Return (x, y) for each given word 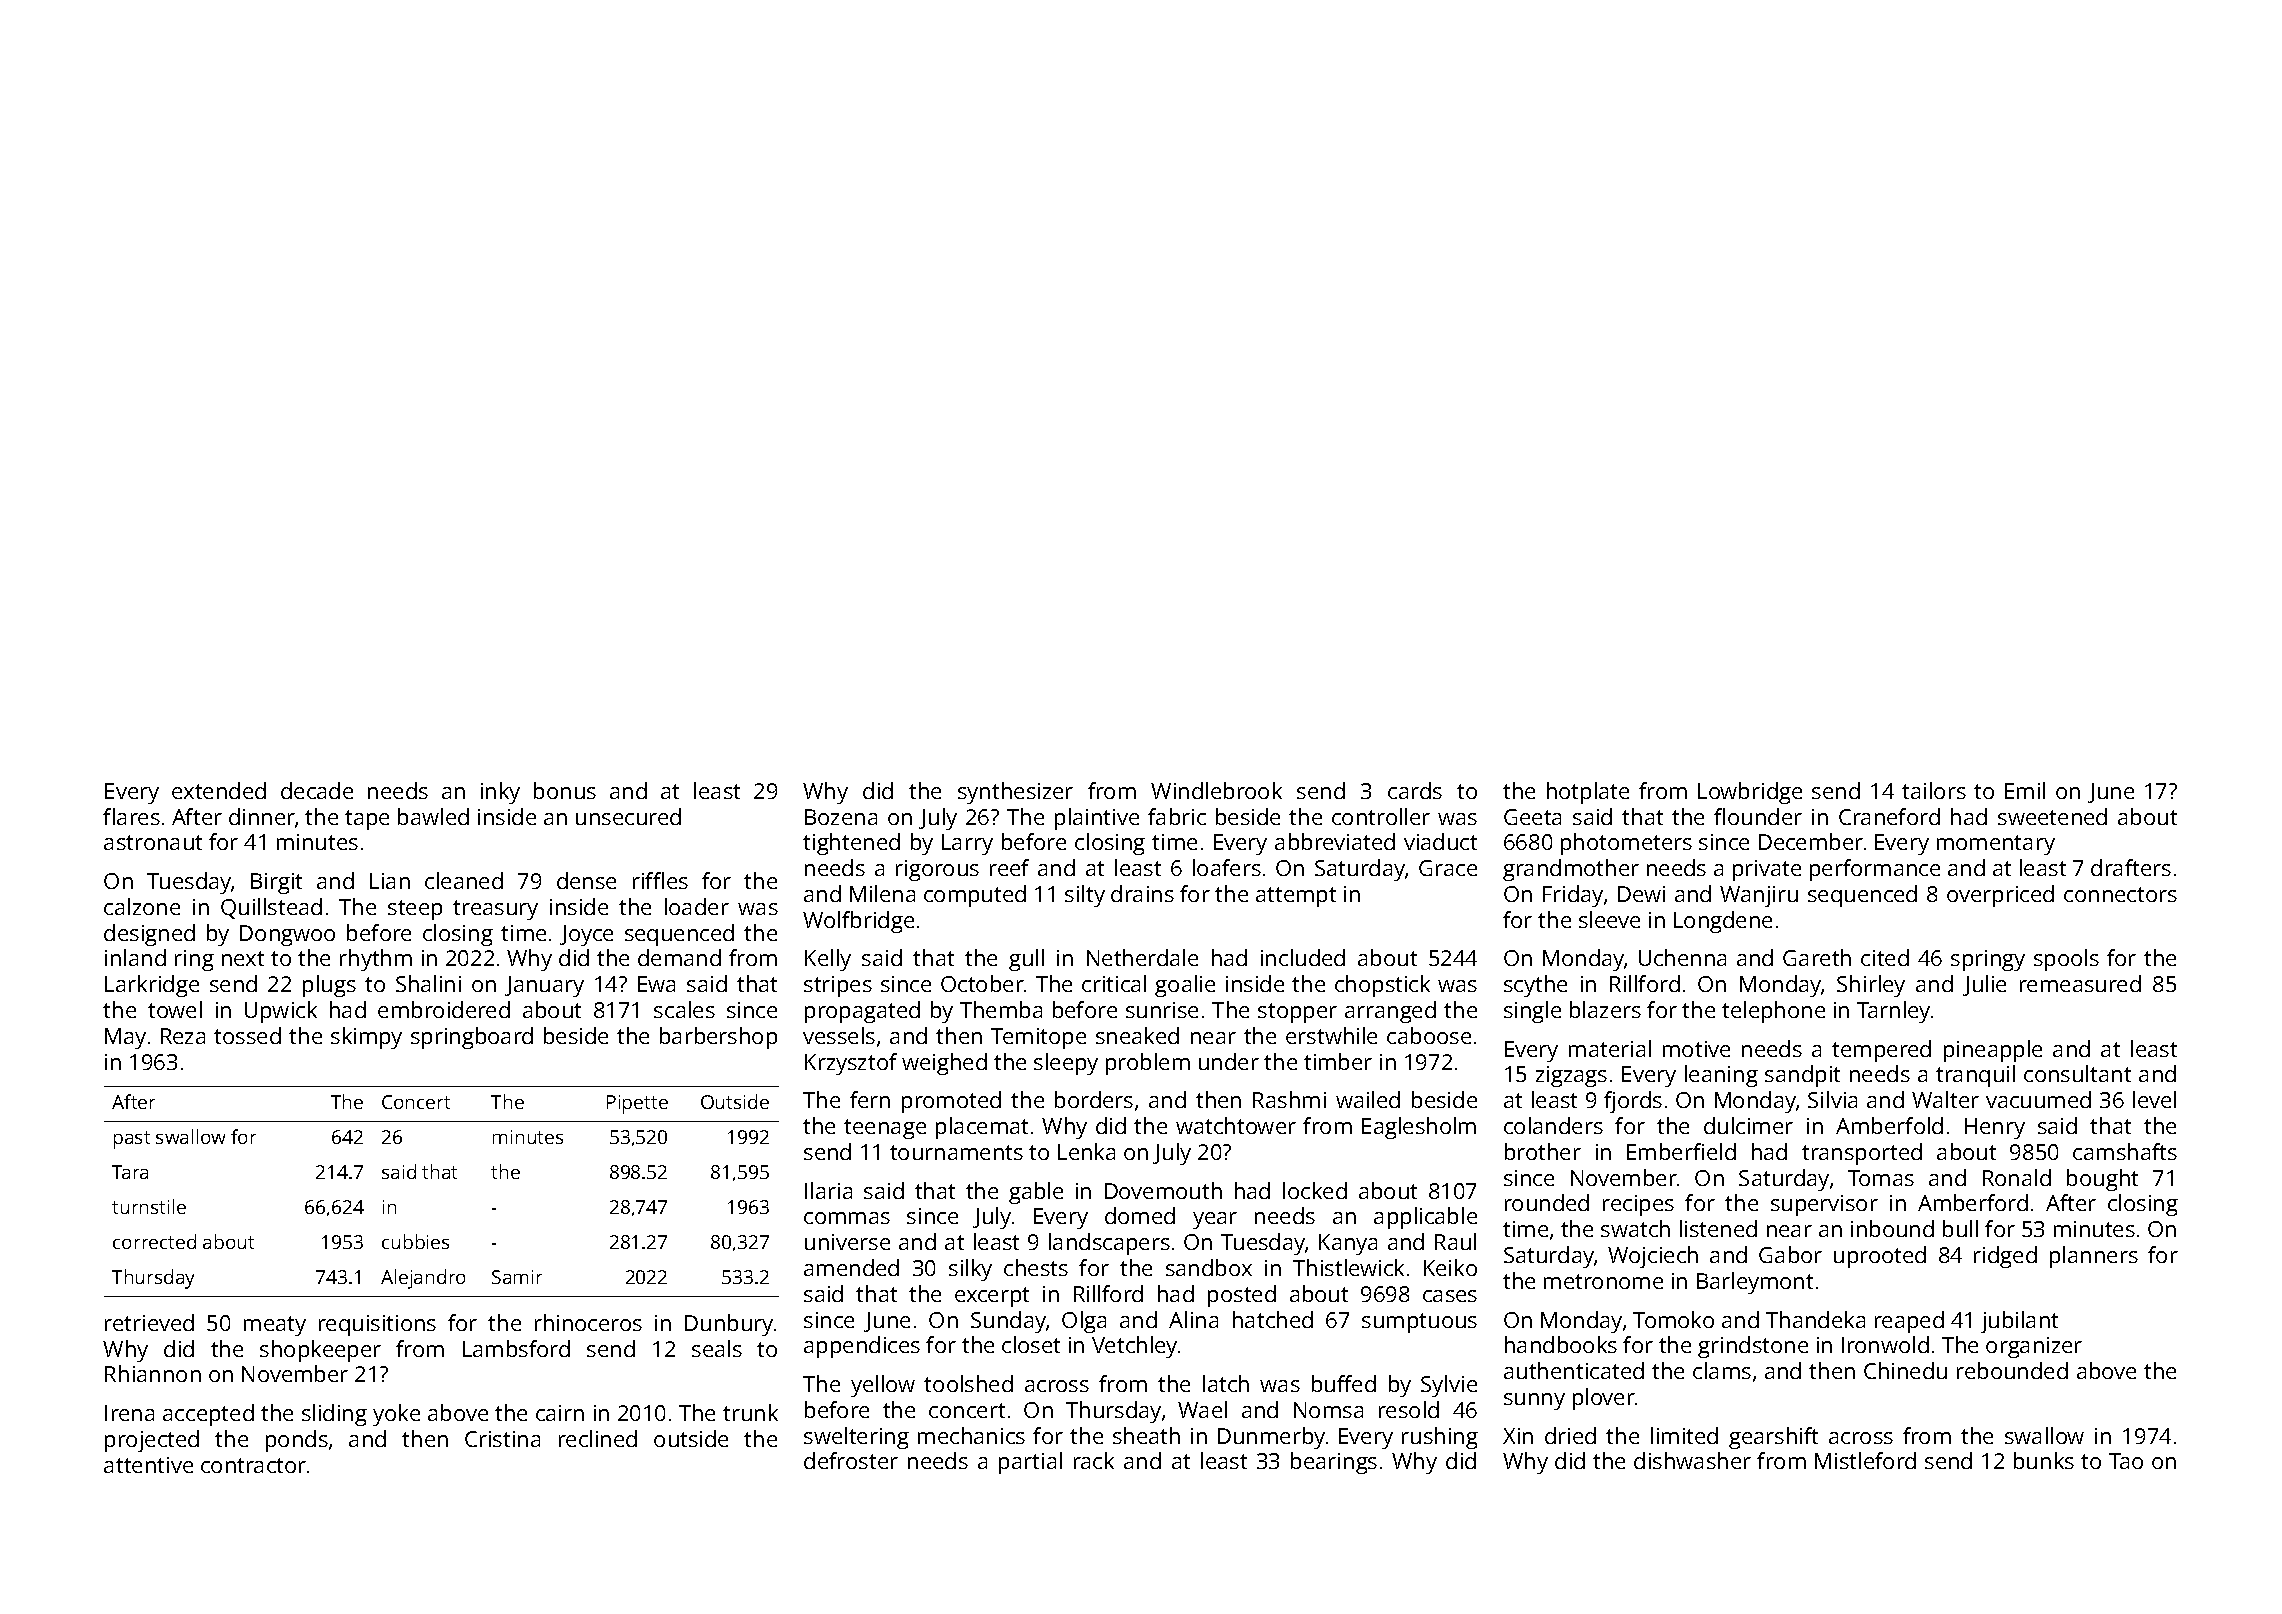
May (125, 1038)
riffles (660, 880)
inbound (1892, 1228)
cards (1415, 790)
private (1767, 870)
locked (1315, 1190)
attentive (148, 1465)
